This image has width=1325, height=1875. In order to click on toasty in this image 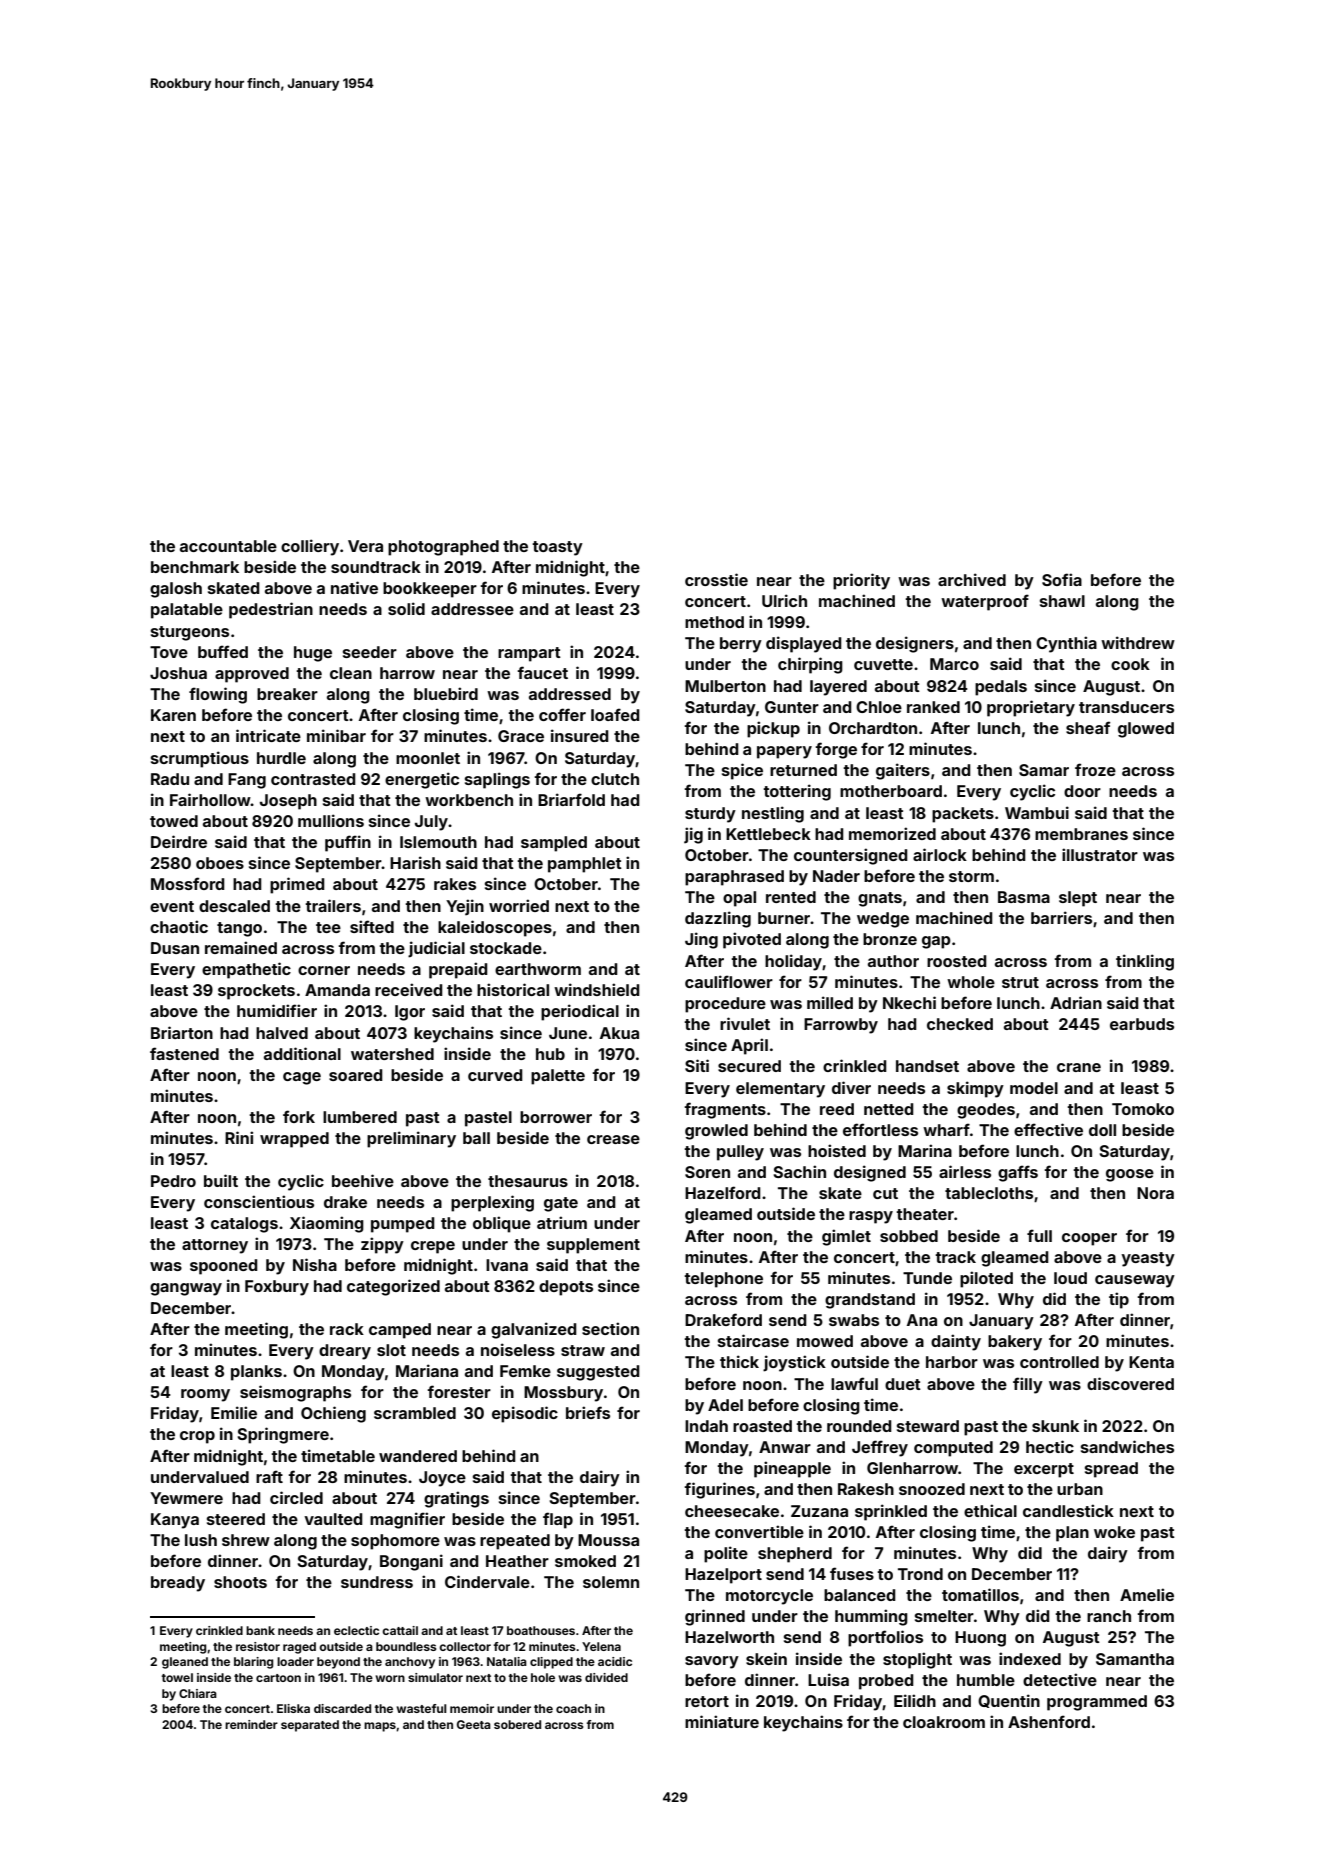, I will do `click(557, 548)`.
